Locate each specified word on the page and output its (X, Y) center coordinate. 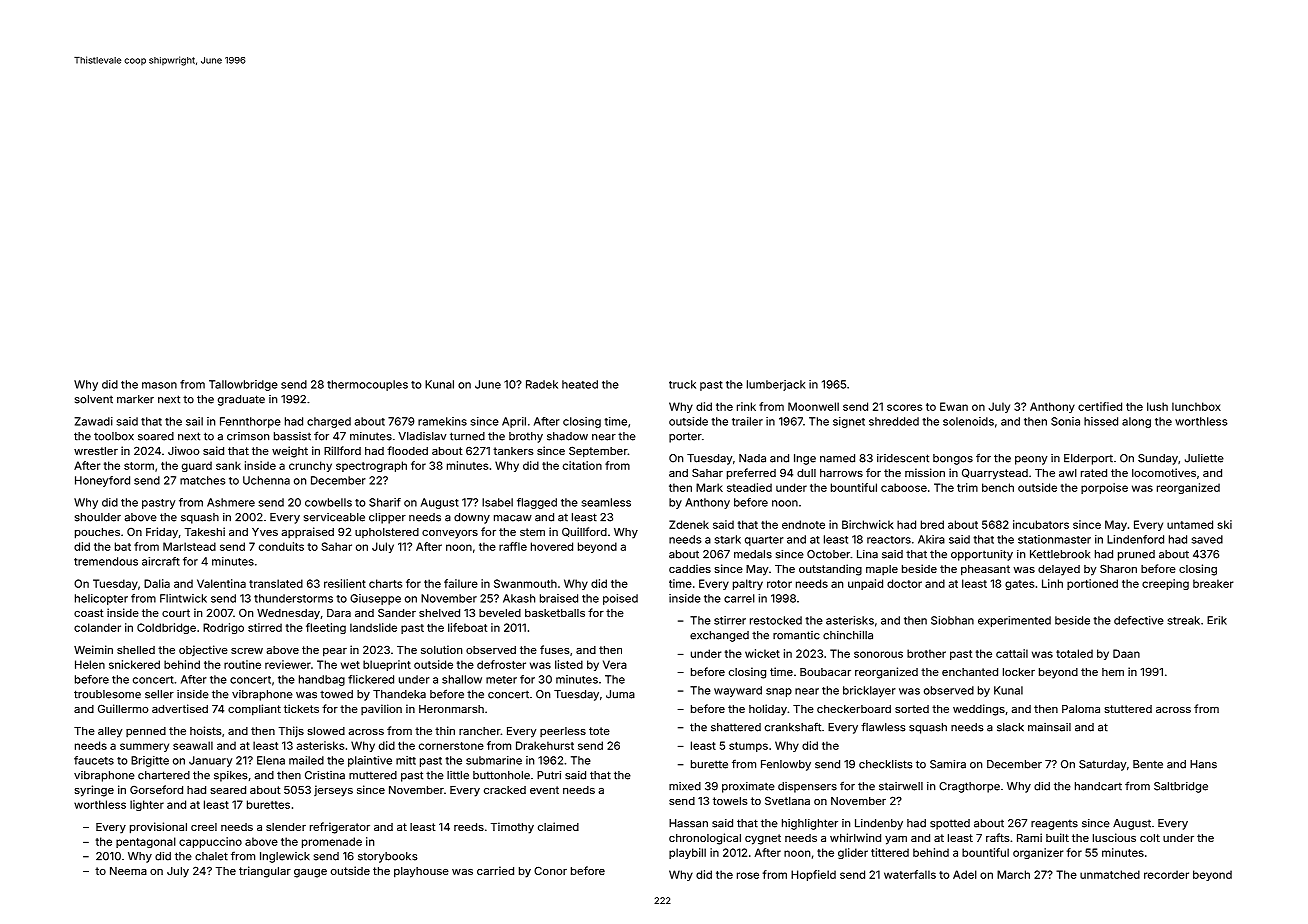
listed (569, 664)
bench (998, 487)
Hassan (688, 823)
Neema (128, 871)
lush (1157, 406)
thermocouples (367, 385)
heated (580, 384)
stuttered (1128, 709)
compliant (254, 710)
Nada (752, 458)
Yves (265, 532)
